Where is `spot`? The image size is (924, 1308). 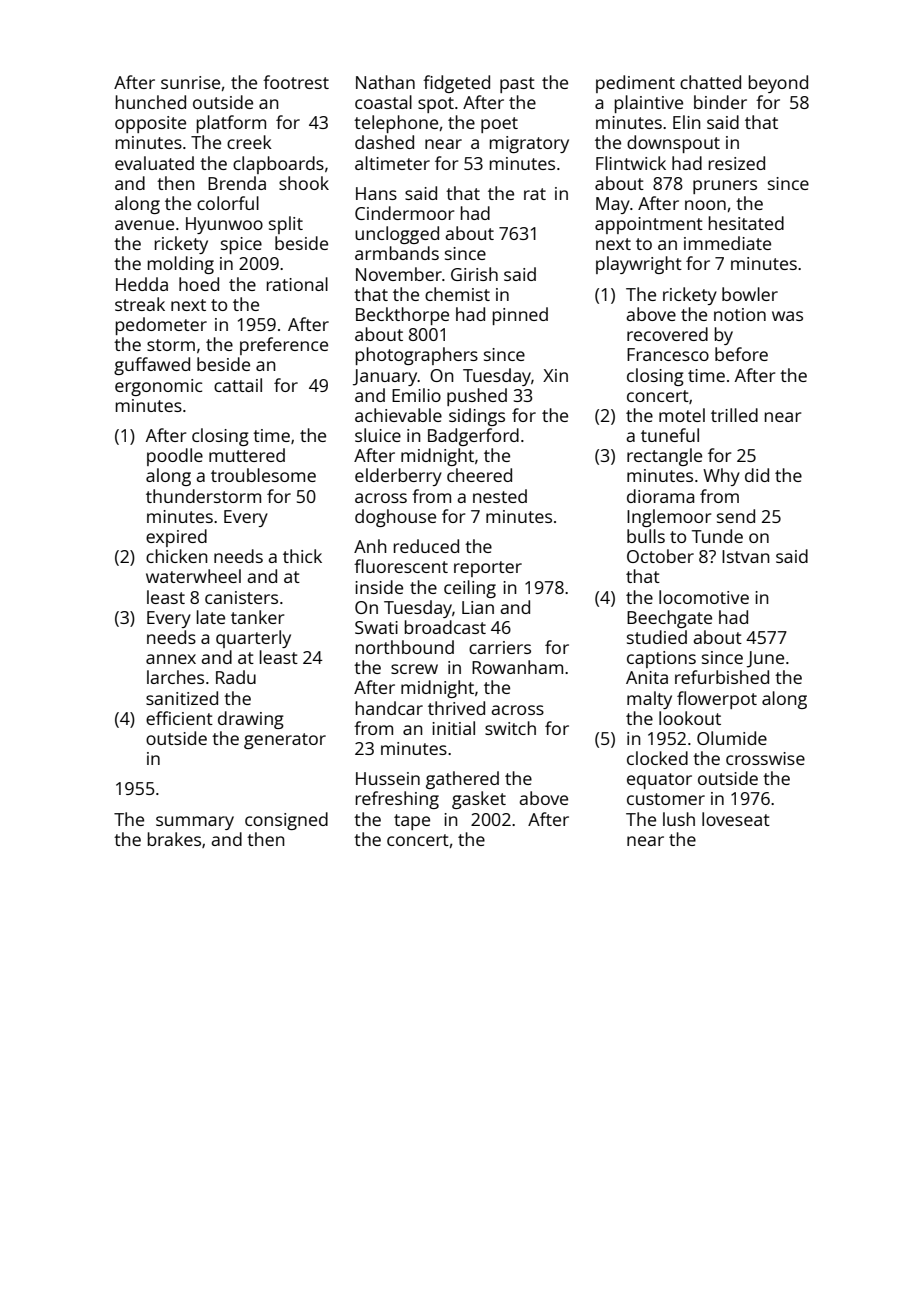 spot is located at coordinates (436, 105).
